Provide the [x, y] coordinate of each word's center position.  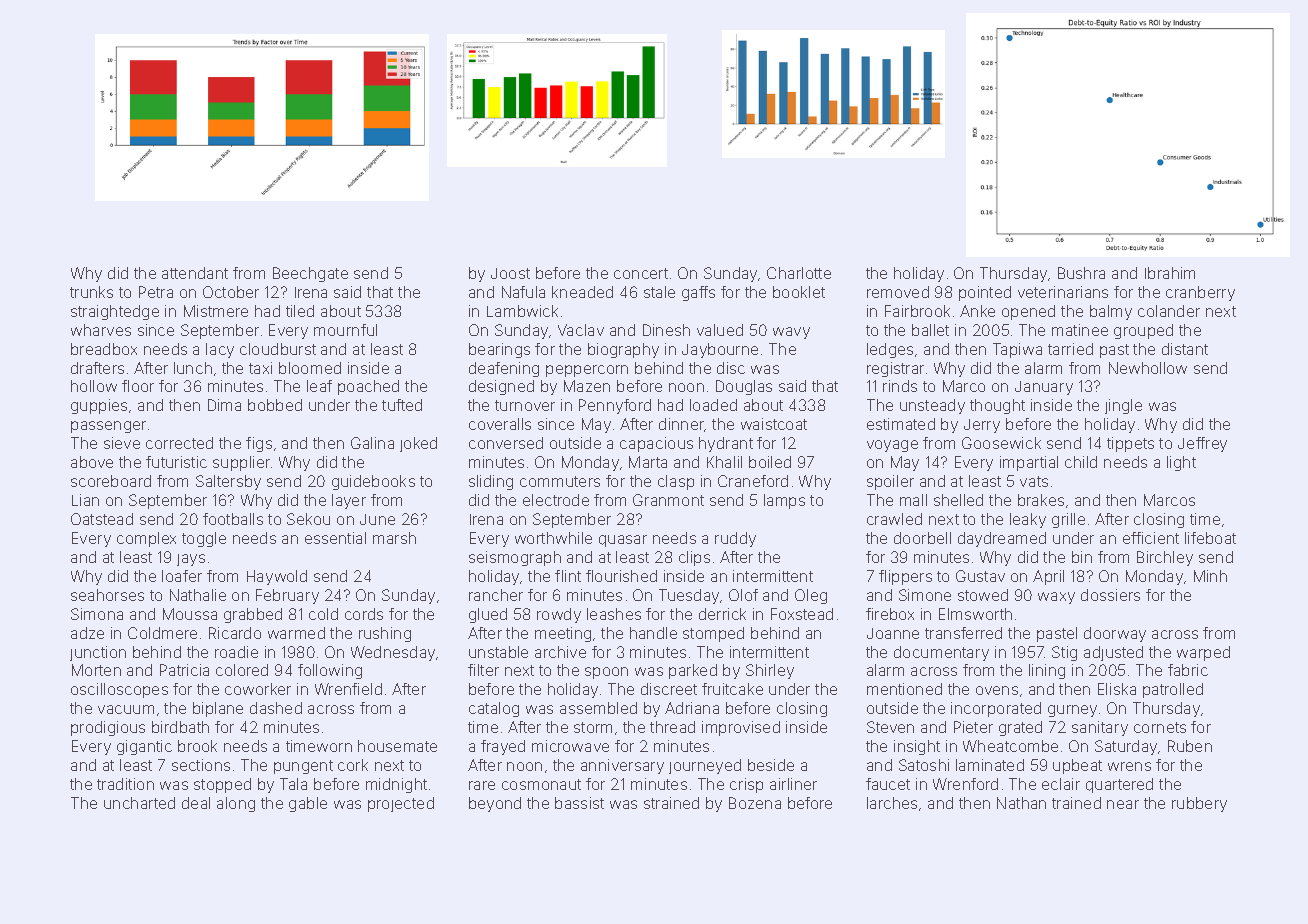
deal [196, 803]
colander [1169, 311]
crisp [746, 785]
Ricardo [235, 633]
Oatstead [102, 519]
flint [568, 576]
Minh [1210, 576]
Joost [510, 273]
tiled [300, 311]
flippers [905, 577]
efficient [1151, 538]
